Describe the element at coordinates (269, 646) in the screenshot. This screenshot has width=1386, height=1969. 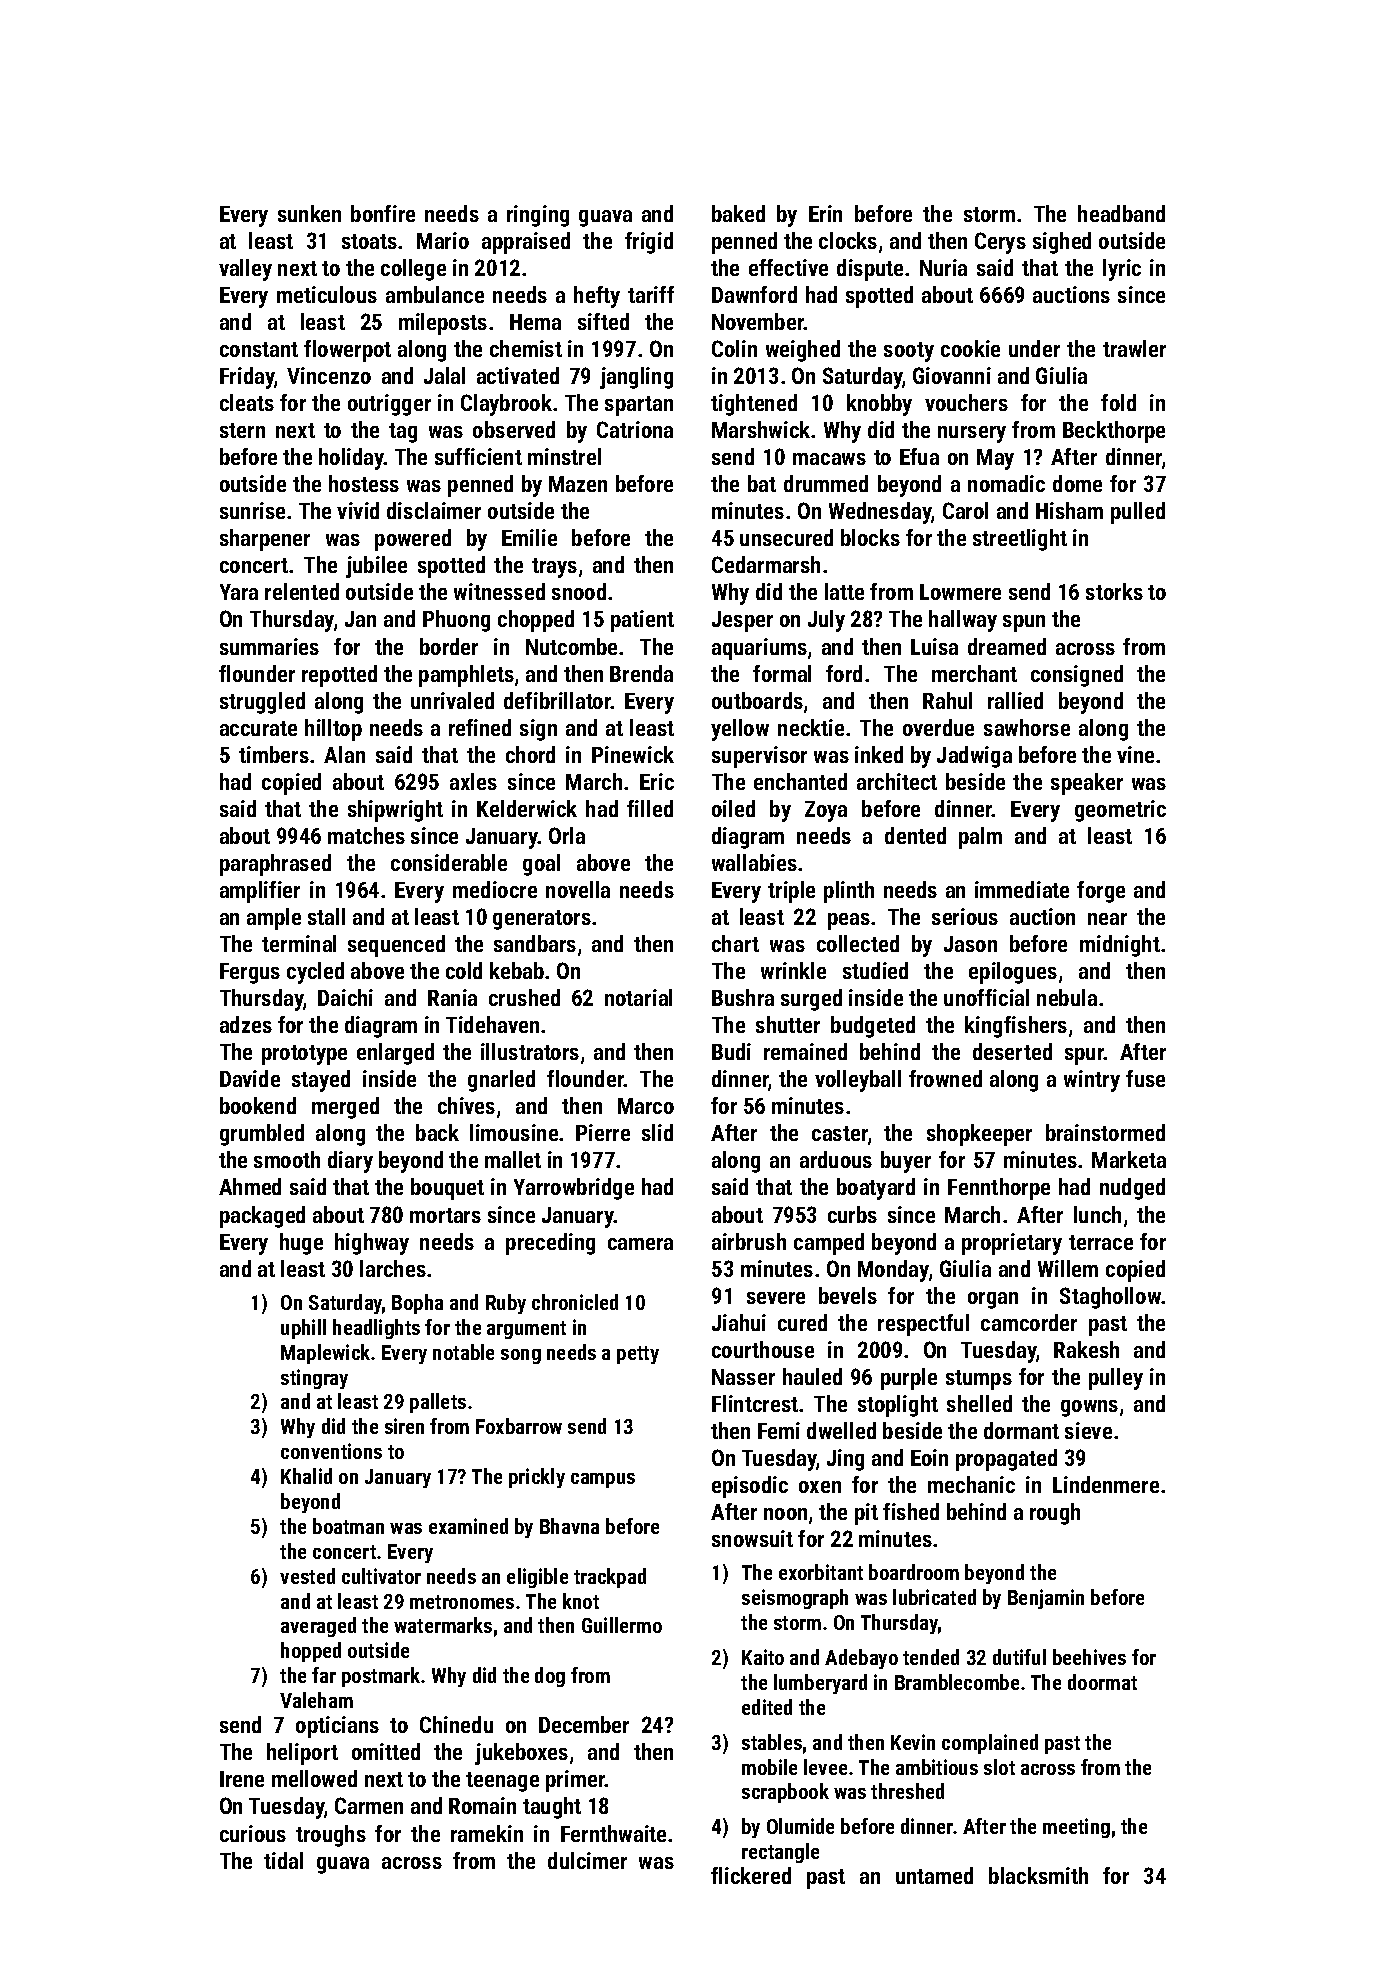
I see `summaries` at that location.
